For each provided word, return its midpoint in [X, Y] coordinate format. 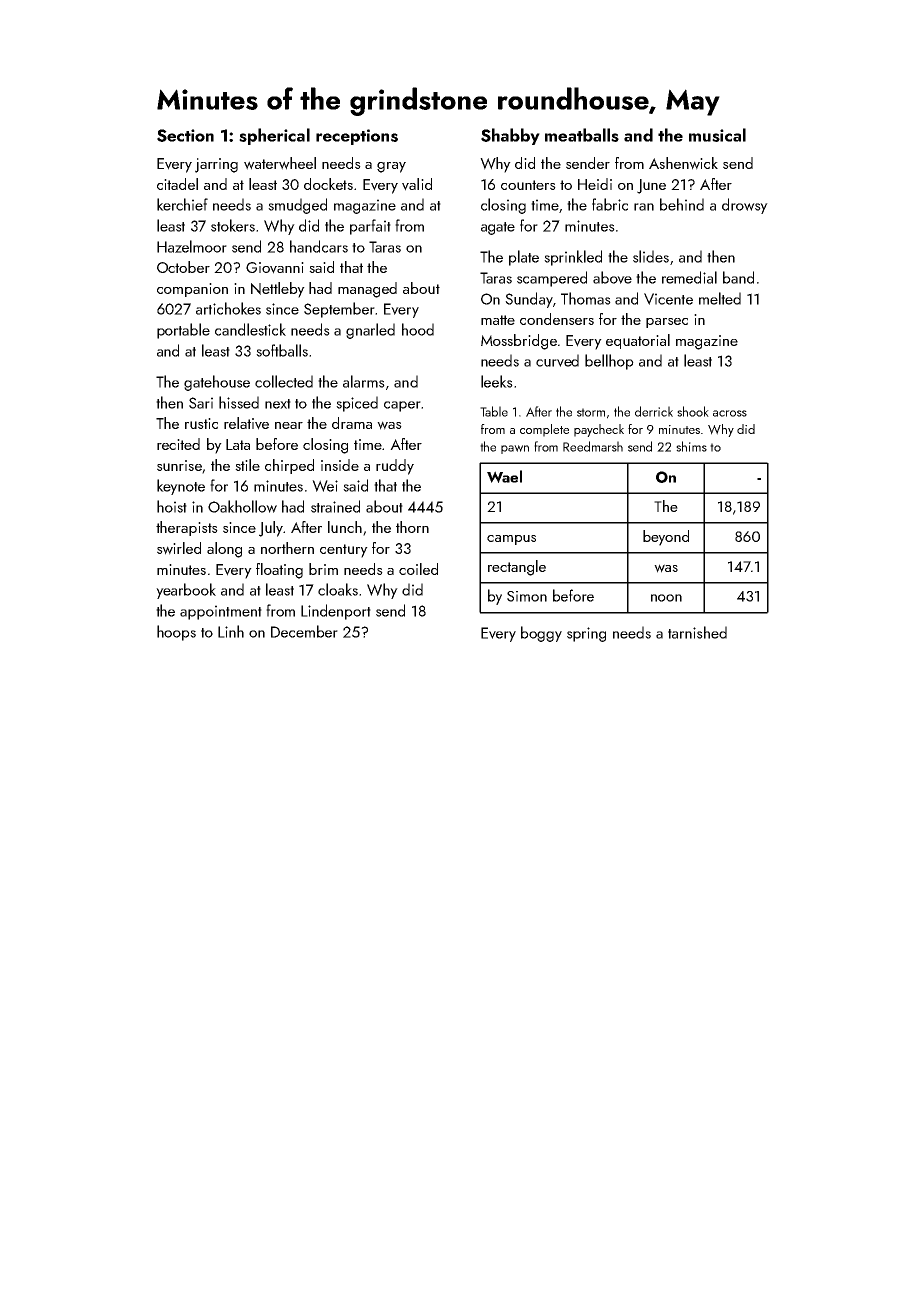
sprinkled [573, 258]
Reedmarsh [593, 446]
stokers [233, 225]
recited [178, 444]
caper [402, 406]
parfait [370, 227]
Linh [231, 631]
